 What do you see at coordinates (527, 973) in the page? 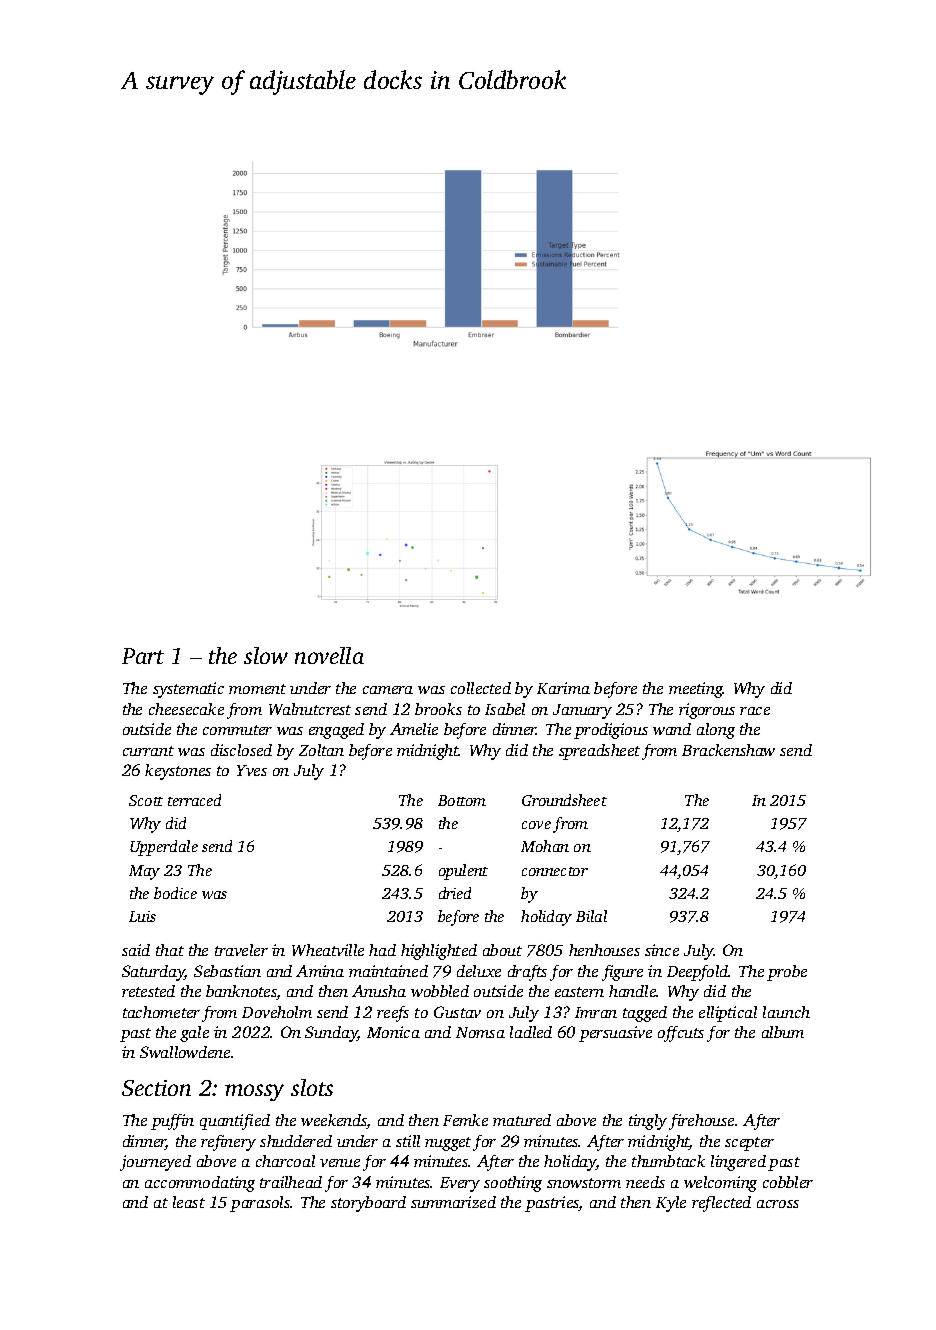
I see `drafts` at bounding box center [527, 973].
